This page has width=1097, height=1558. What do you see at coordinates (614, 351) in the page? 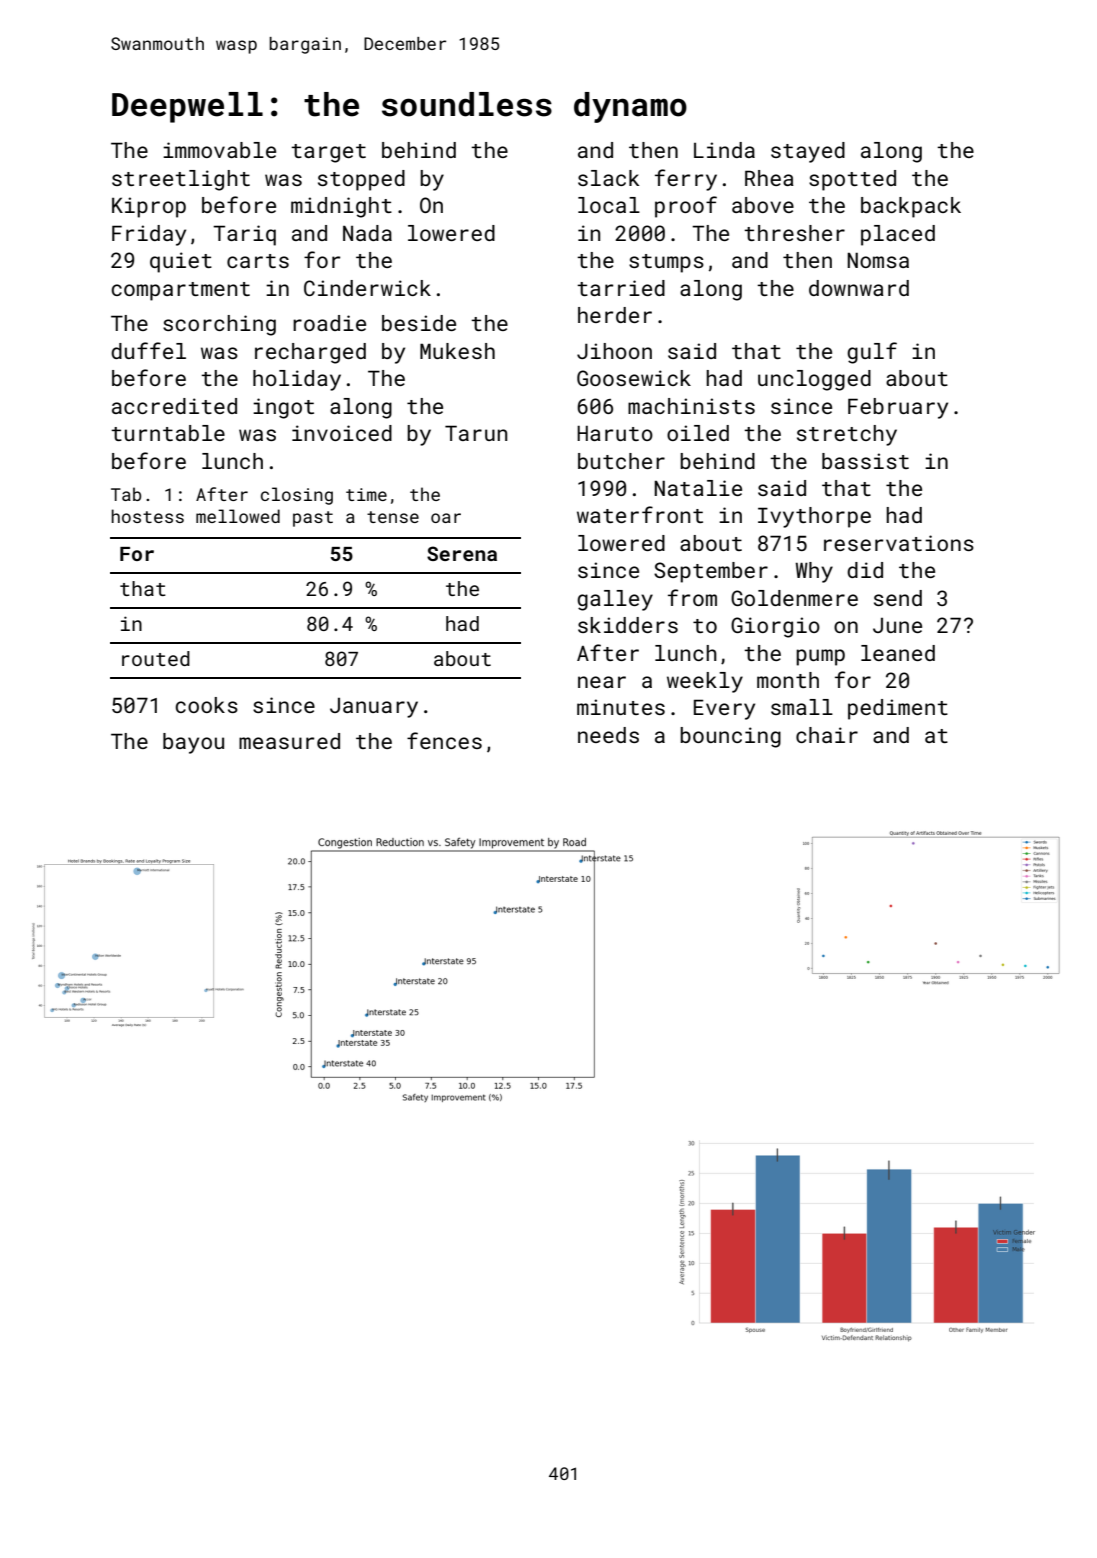
I see `Jihoon` at bounding box center [614, 351].
